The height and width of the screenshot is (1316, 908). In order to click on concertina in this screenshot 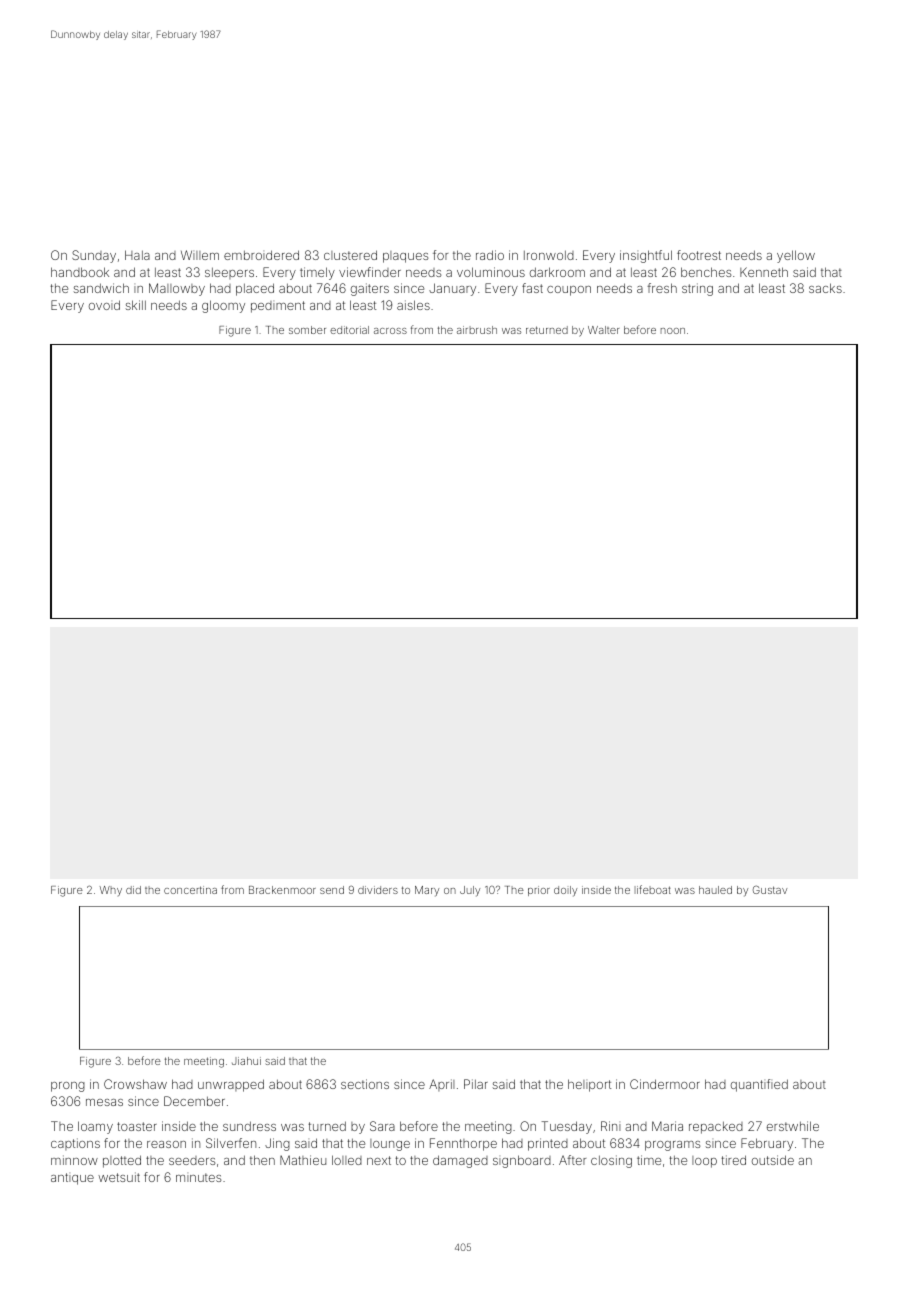, I will do `click(190, 890)`.
